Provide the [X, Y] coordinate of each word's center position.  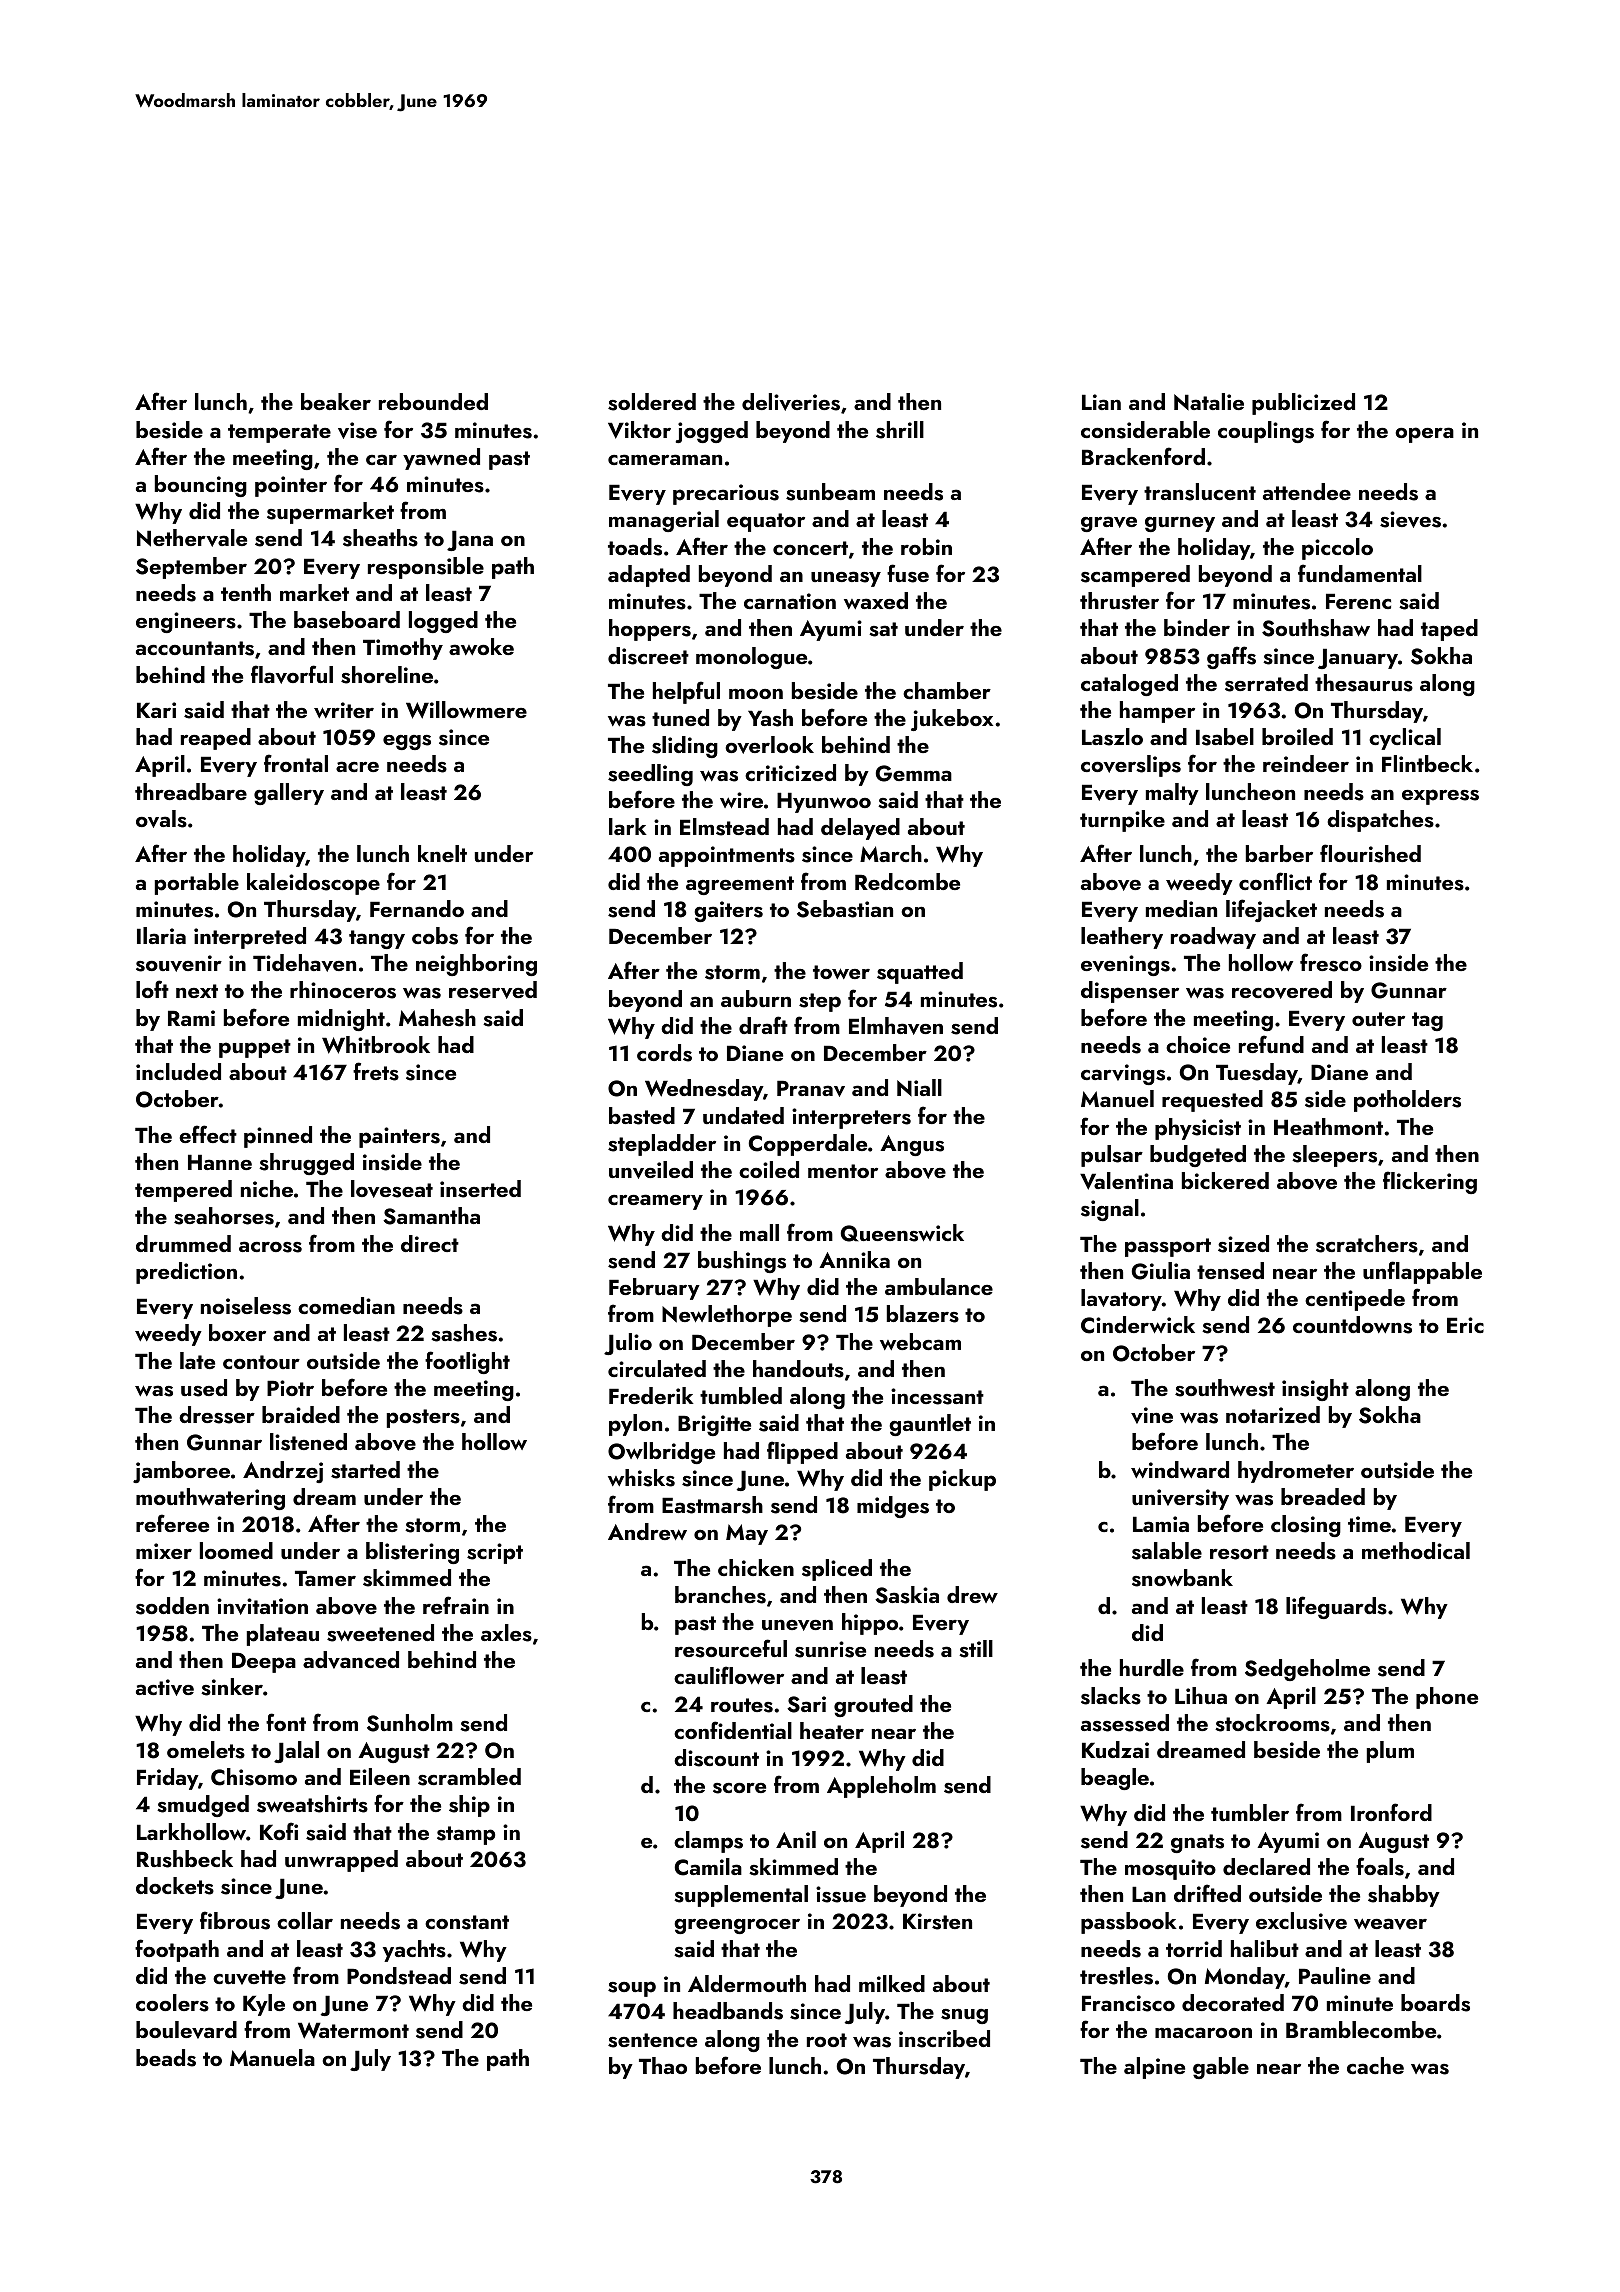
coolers [172, 2003]
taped [1449, 630]
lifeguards [1336, 1607]
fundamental [1360, 573]
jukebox [952, 720]
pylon [635, 1425]
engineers [186, 622]
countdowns [1352, 1325]
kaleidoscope [313, 884]
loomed [236, 1550]
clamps [708, 1842]
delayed [860, 829]
